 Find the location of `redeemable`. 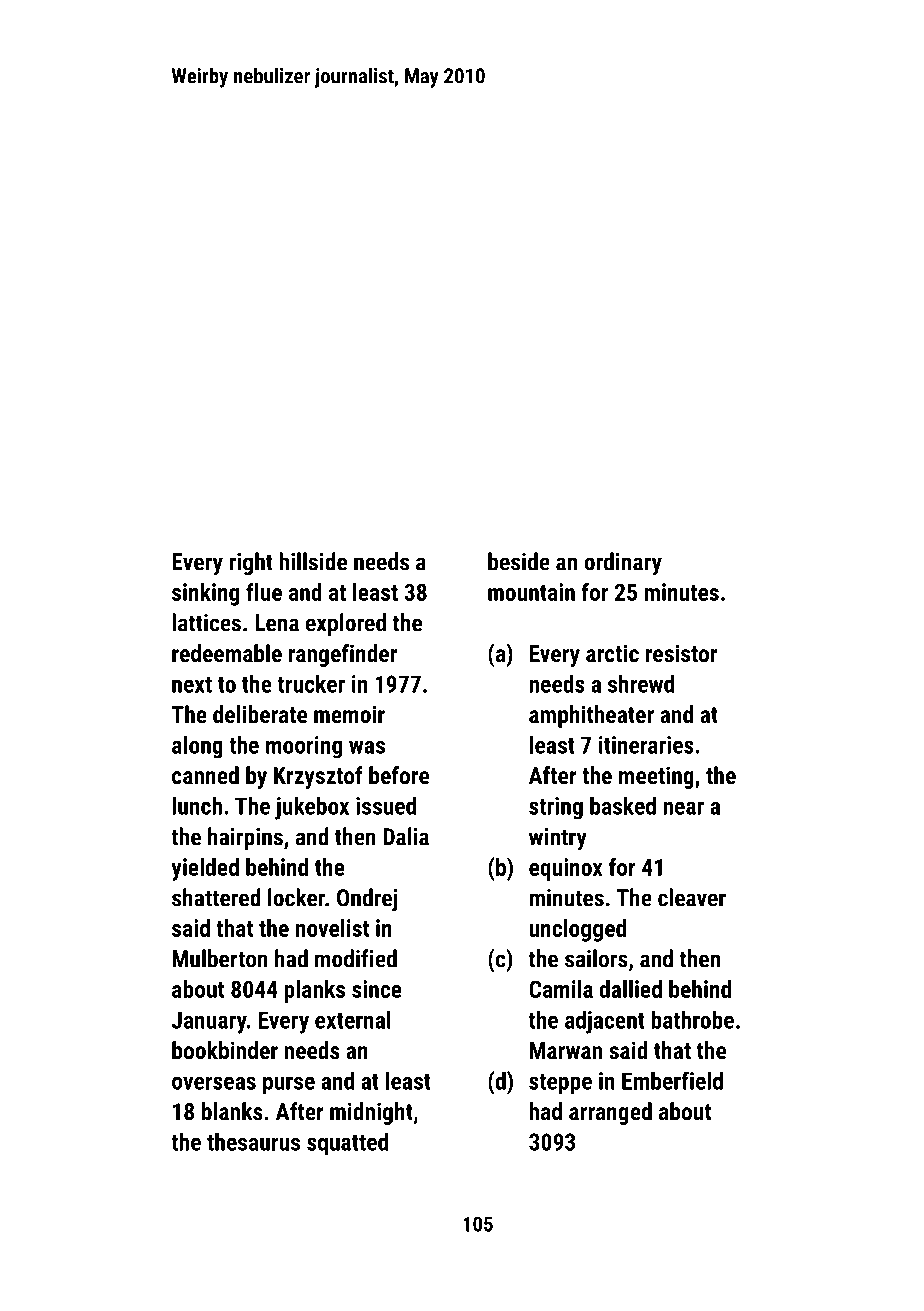

redeemable is located at coordinates (227, 653).
